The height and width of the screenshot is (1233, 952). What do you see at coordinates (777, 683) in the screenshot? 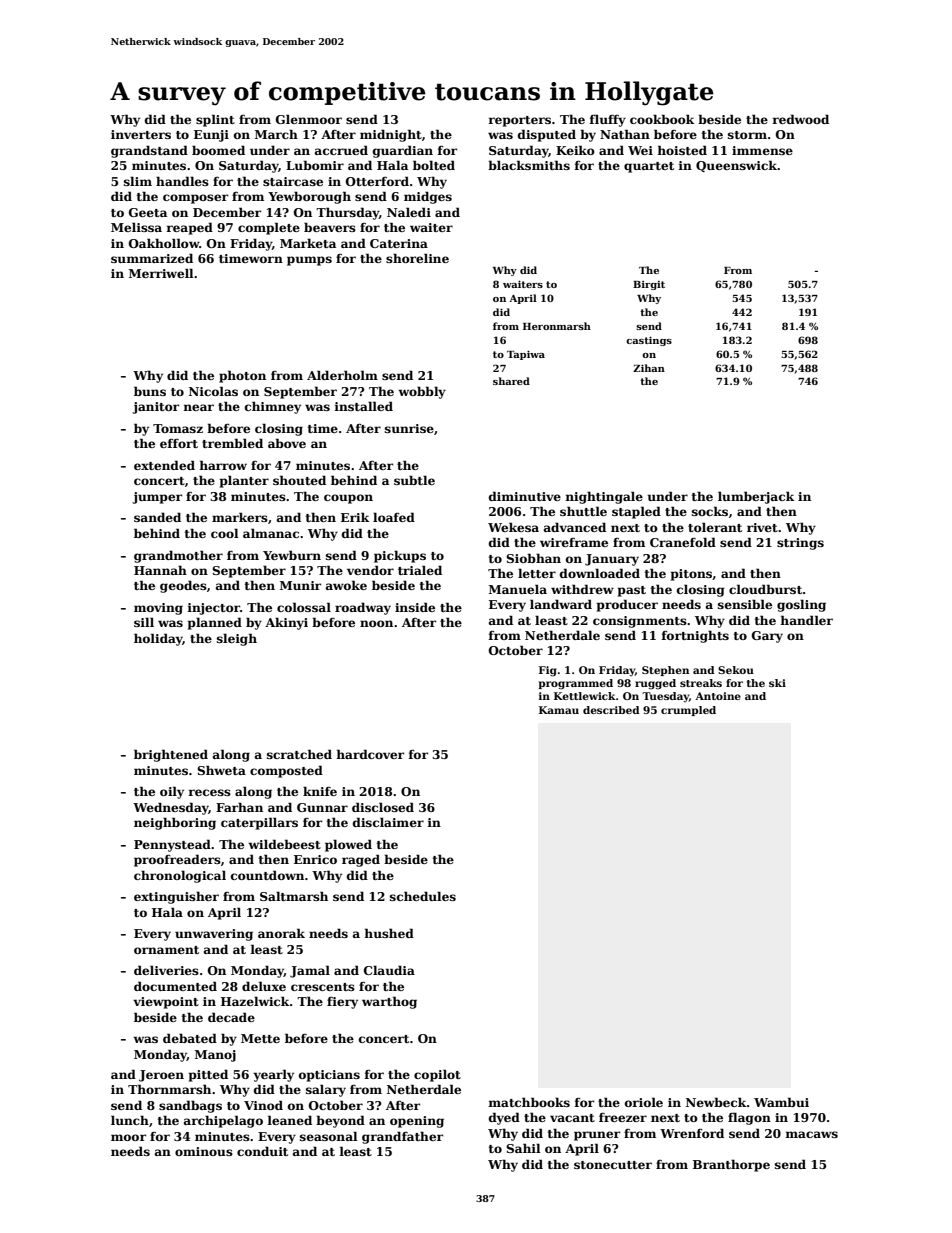
I see `ski` at bounding box center [777, 683].
